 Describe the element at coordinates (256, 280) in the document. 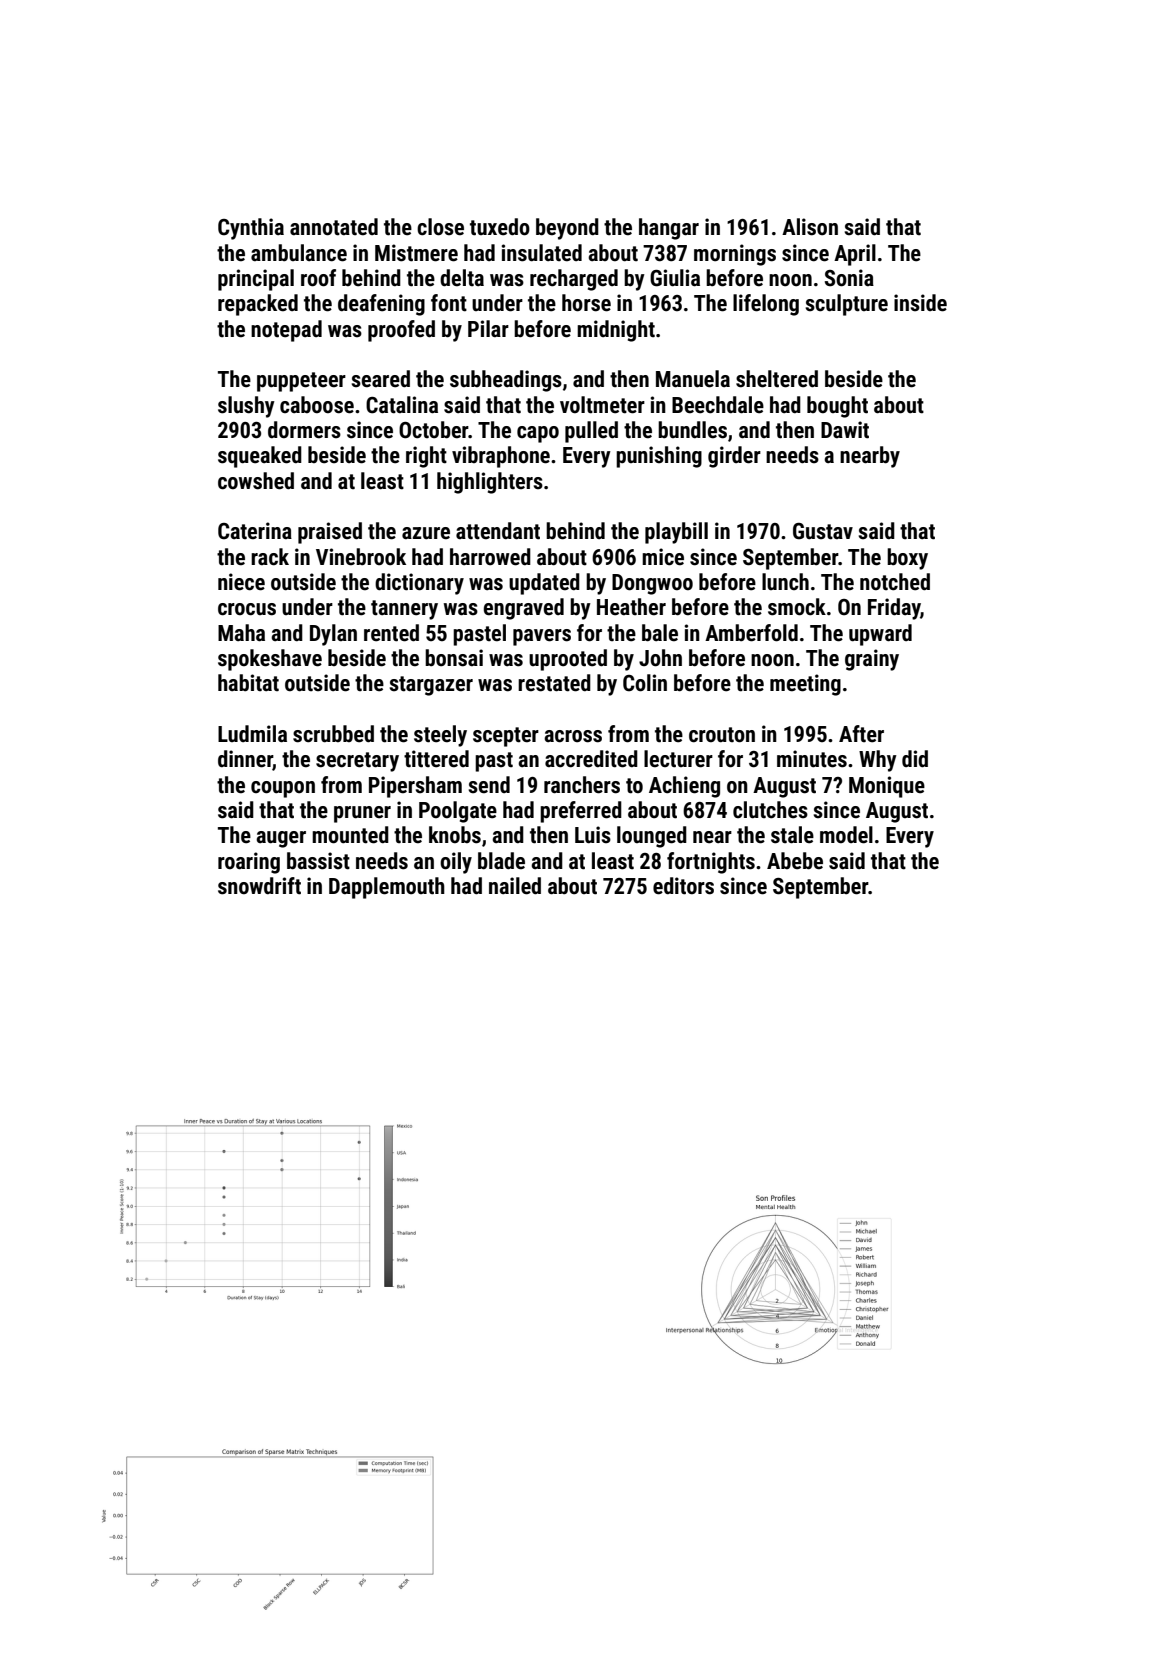

I see `principal` at that location.
